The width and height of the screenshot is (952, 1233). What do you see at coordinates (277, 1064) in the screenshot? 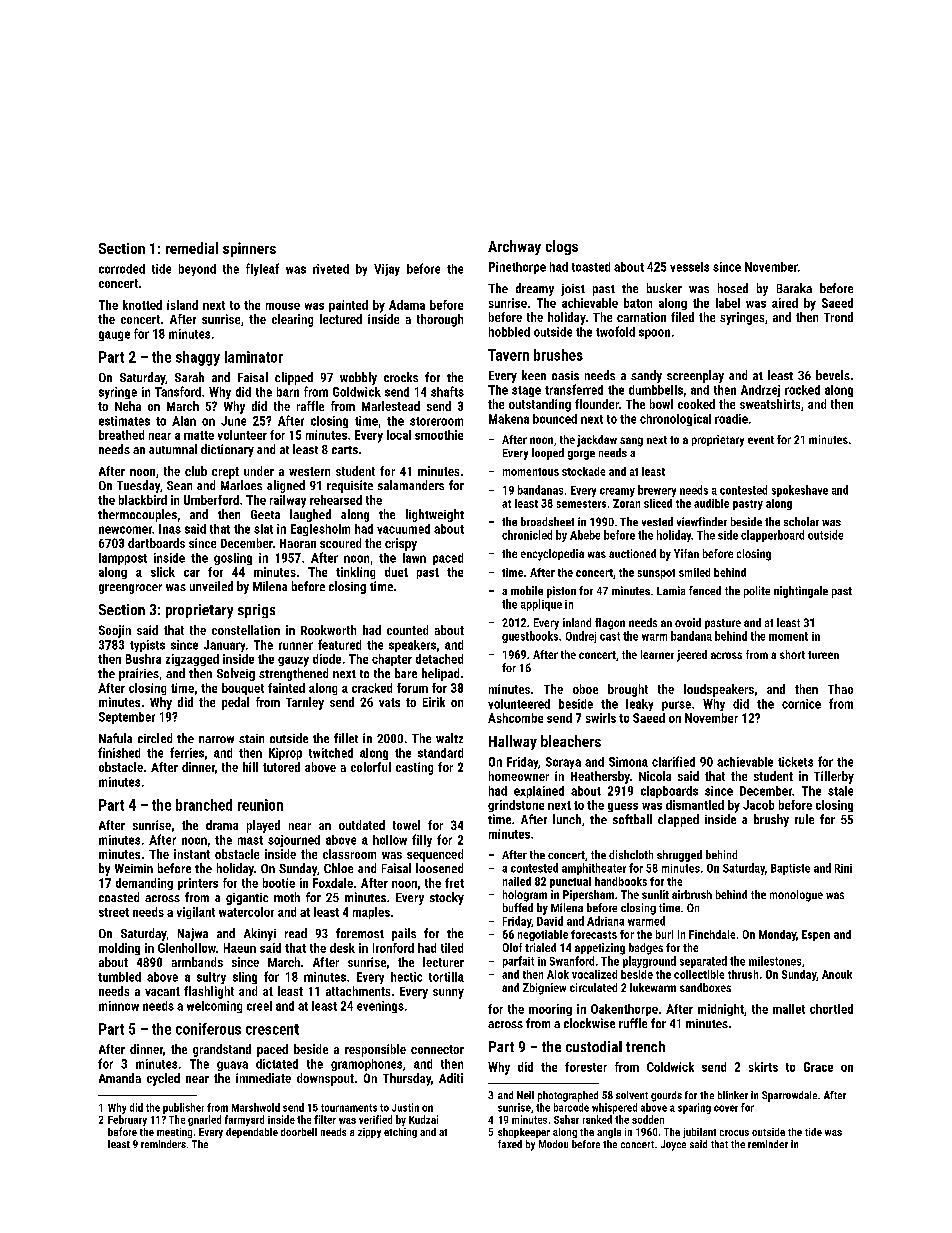
I see `dictated` at bounding box center [277, 1064].
